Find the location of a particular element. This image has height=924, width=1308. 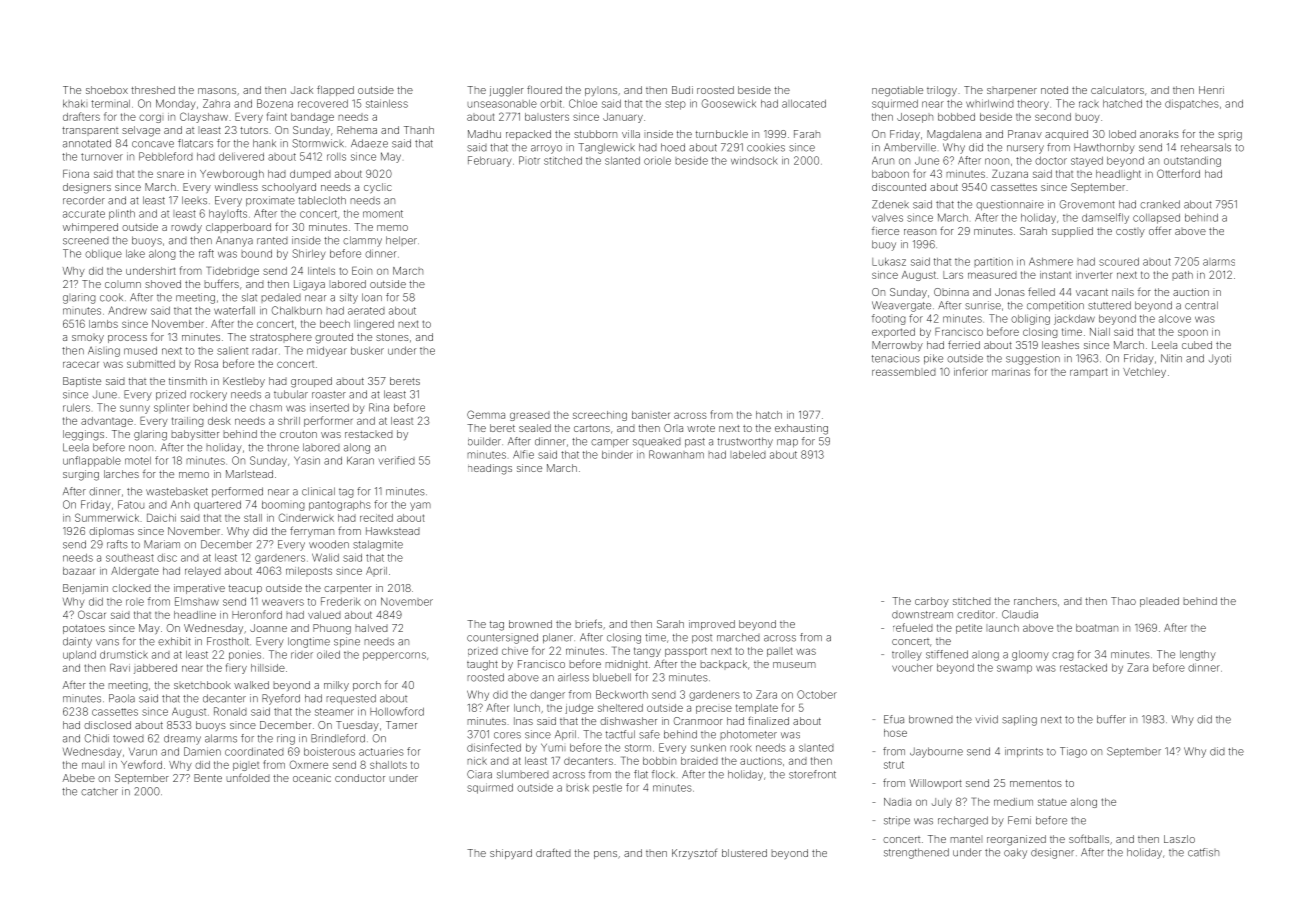

central is located at coordinates (1201, 305).
